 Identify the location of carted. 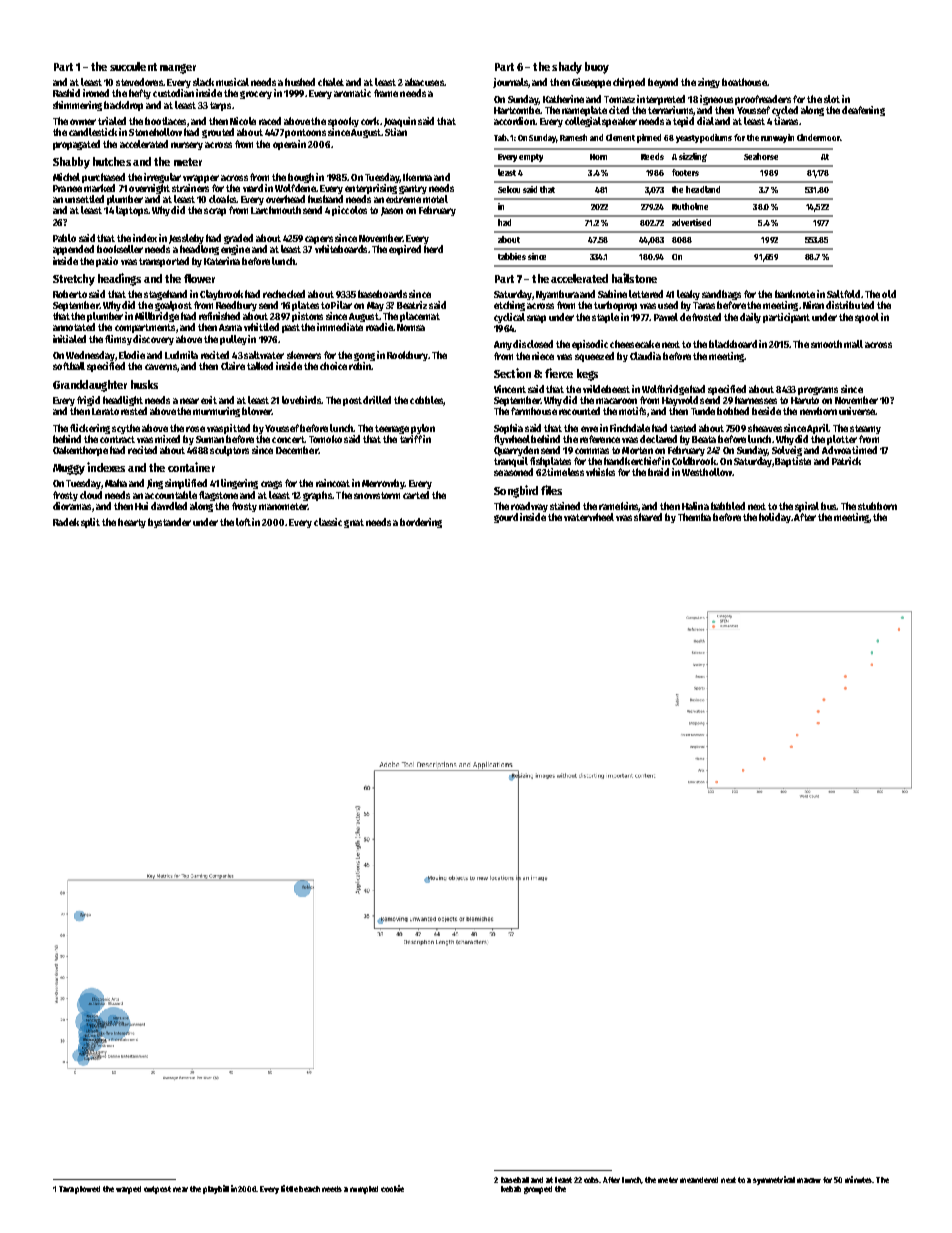
(416, 495).
